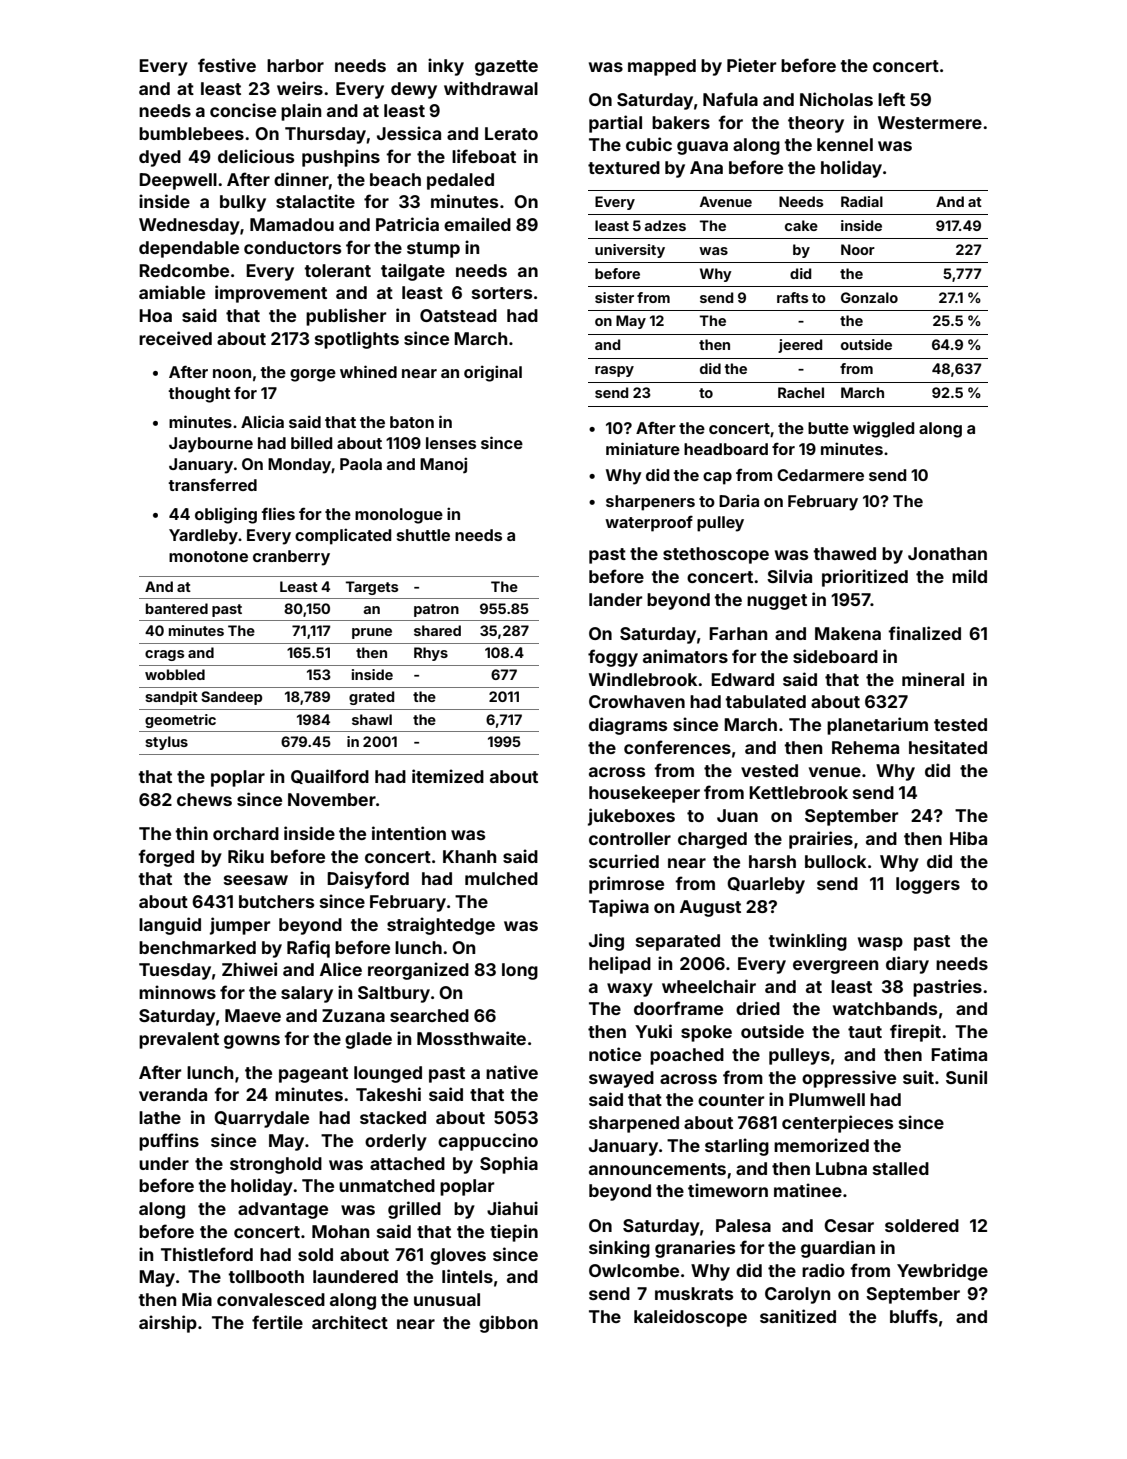  Describe the element at coordinates (930, 122) in the image. I see `Westermere` at that location.
